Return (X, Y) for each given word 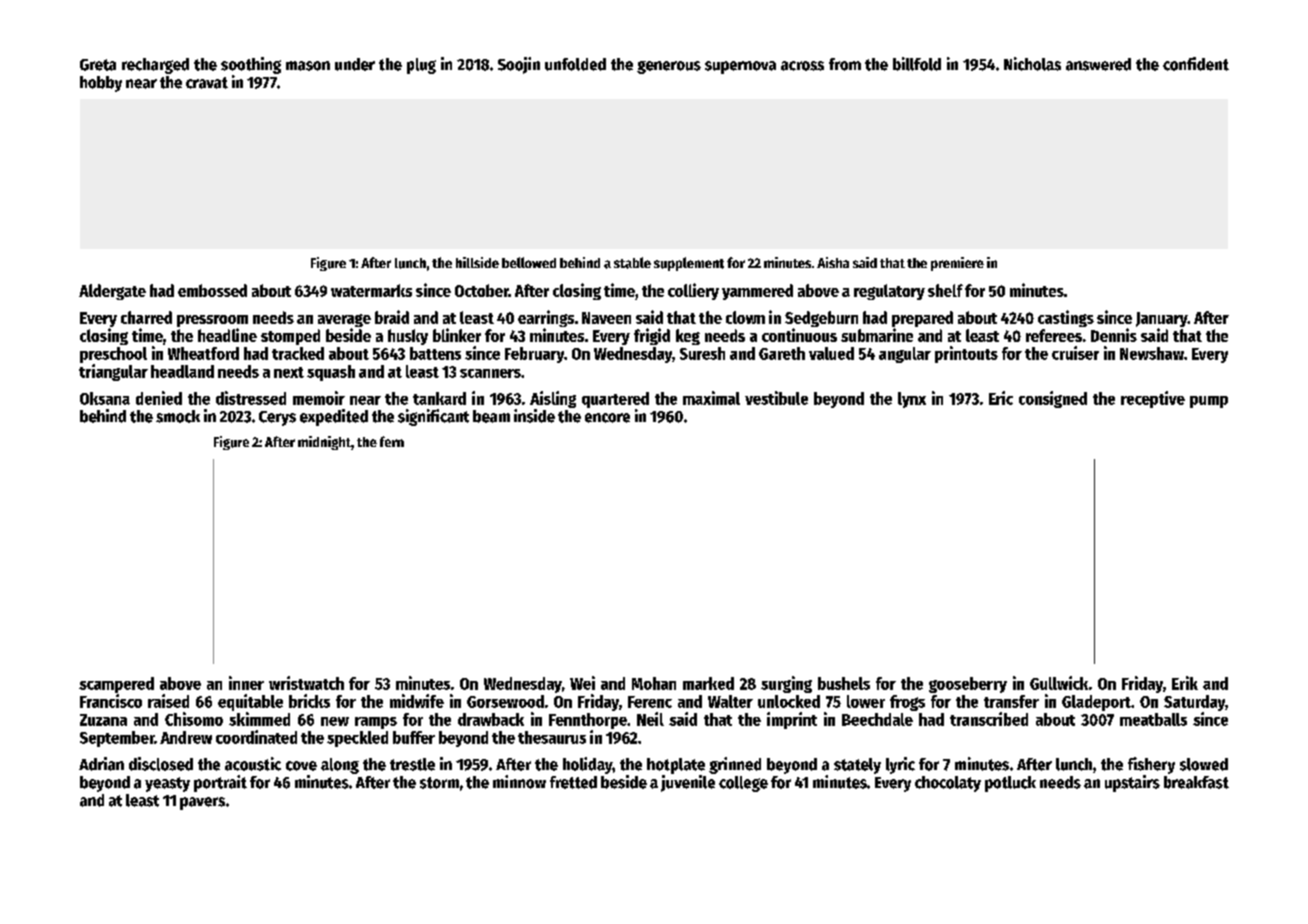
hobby (101, 84)
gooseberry (968, 685)
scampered (116, 685)
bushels (844, 683)
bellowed (529, 262)
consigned (1053, 399)
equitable (250, 702)
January (1162, 319)
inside (534, 416)
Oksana (105, 398)
